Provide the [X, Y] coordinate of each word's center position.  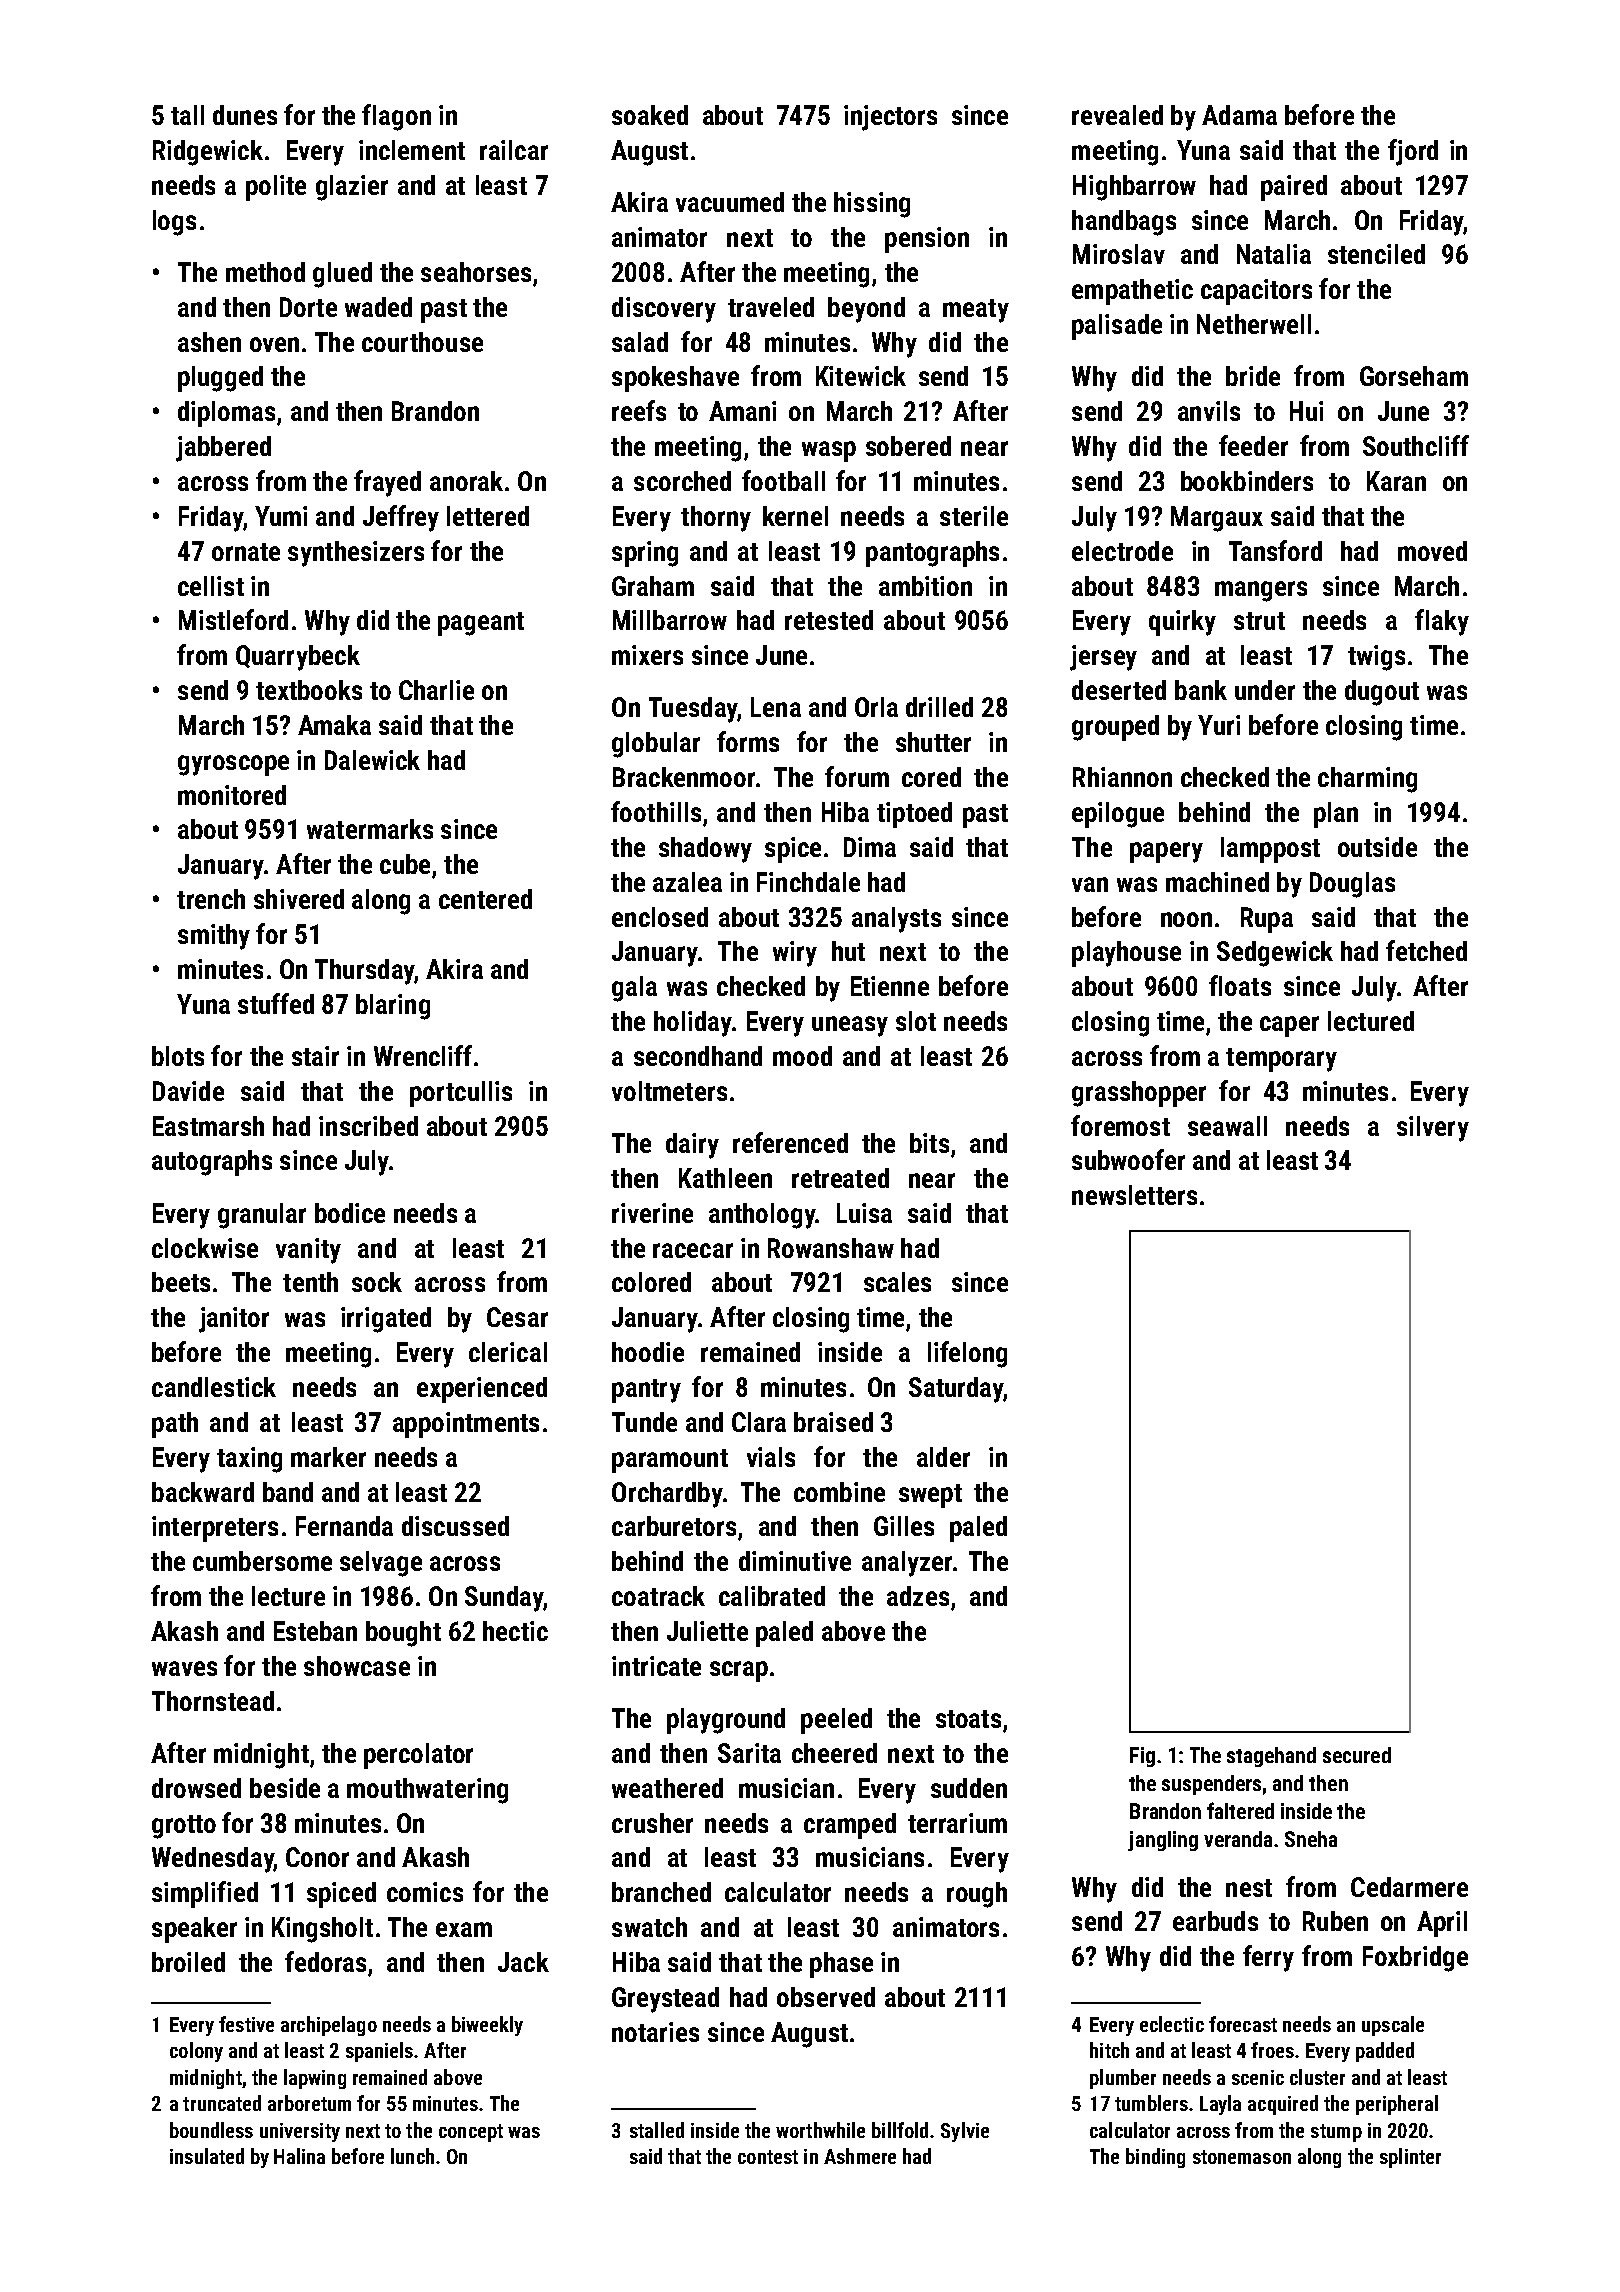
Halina [299, 2156]
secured [1357, 1755]
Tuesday [693, 710]
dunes [245, 115]
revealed [1117, 115]
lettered [488, 516]
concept [471, 2133]
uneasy [850, 1026]
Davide [188, 1091]
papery [1166, 852]
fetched [1426, 950]
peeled [836, 1721]
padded [1385, 2052]
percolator [418, 1756]
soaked [650, 115]
